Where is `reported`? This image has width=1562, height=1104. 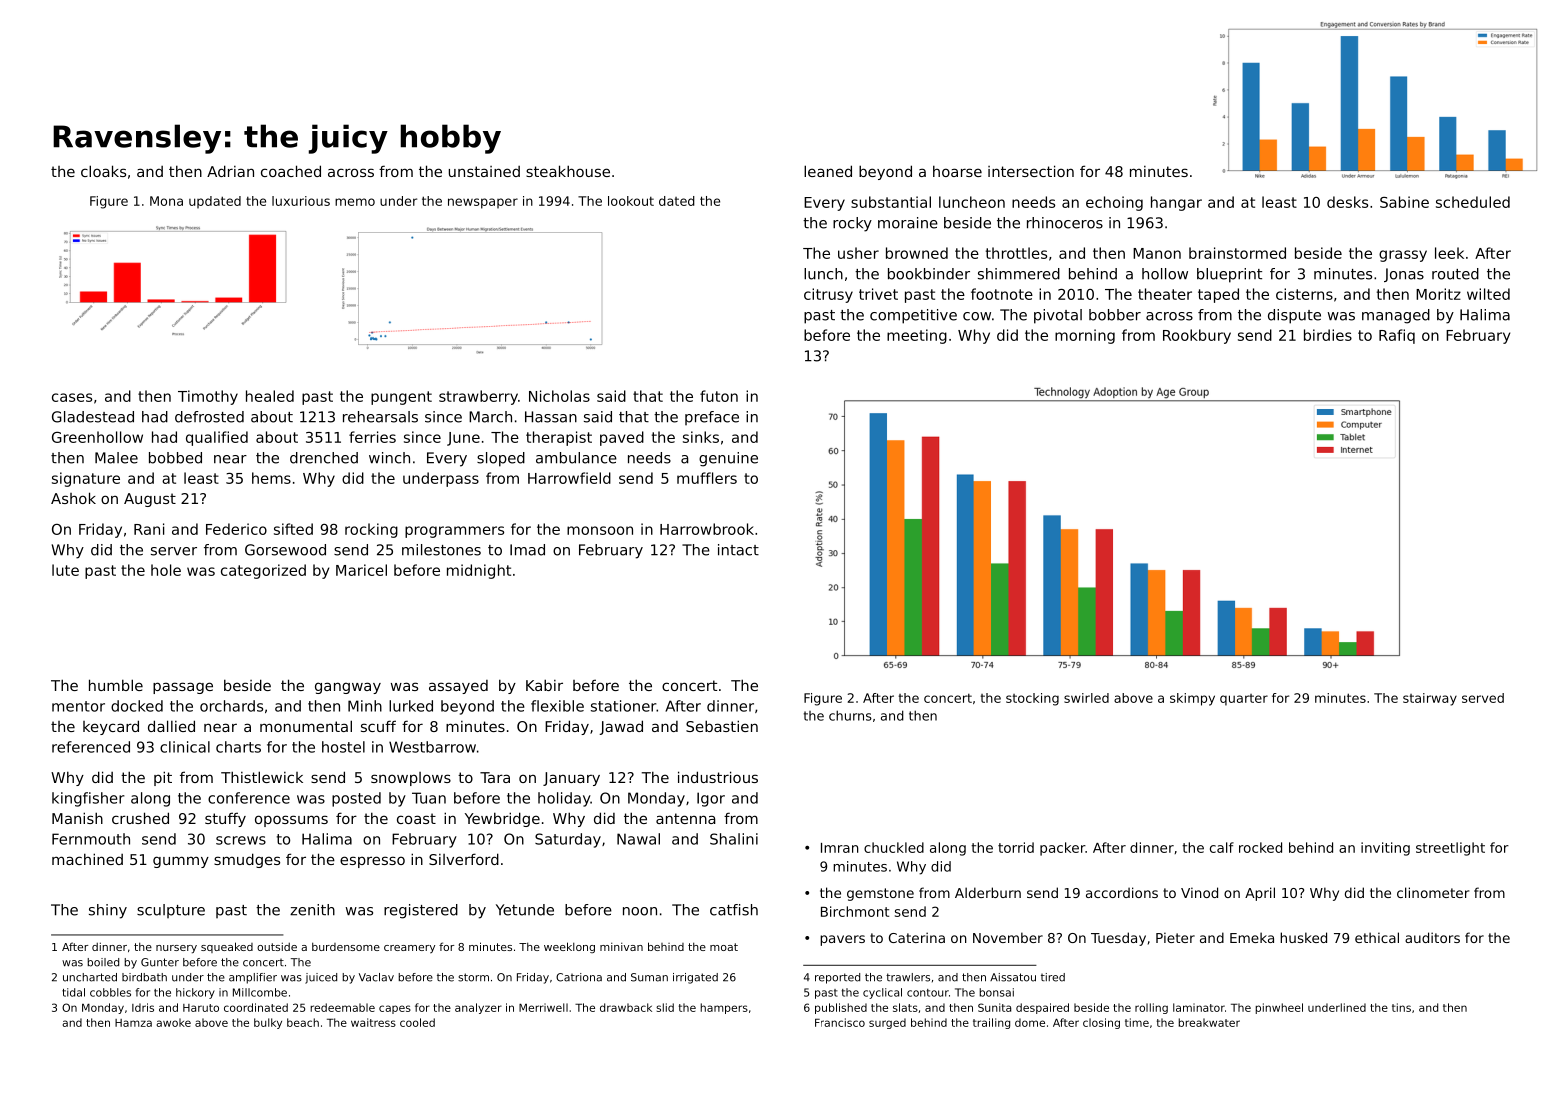
reported is located at coordinates (837, 978).
